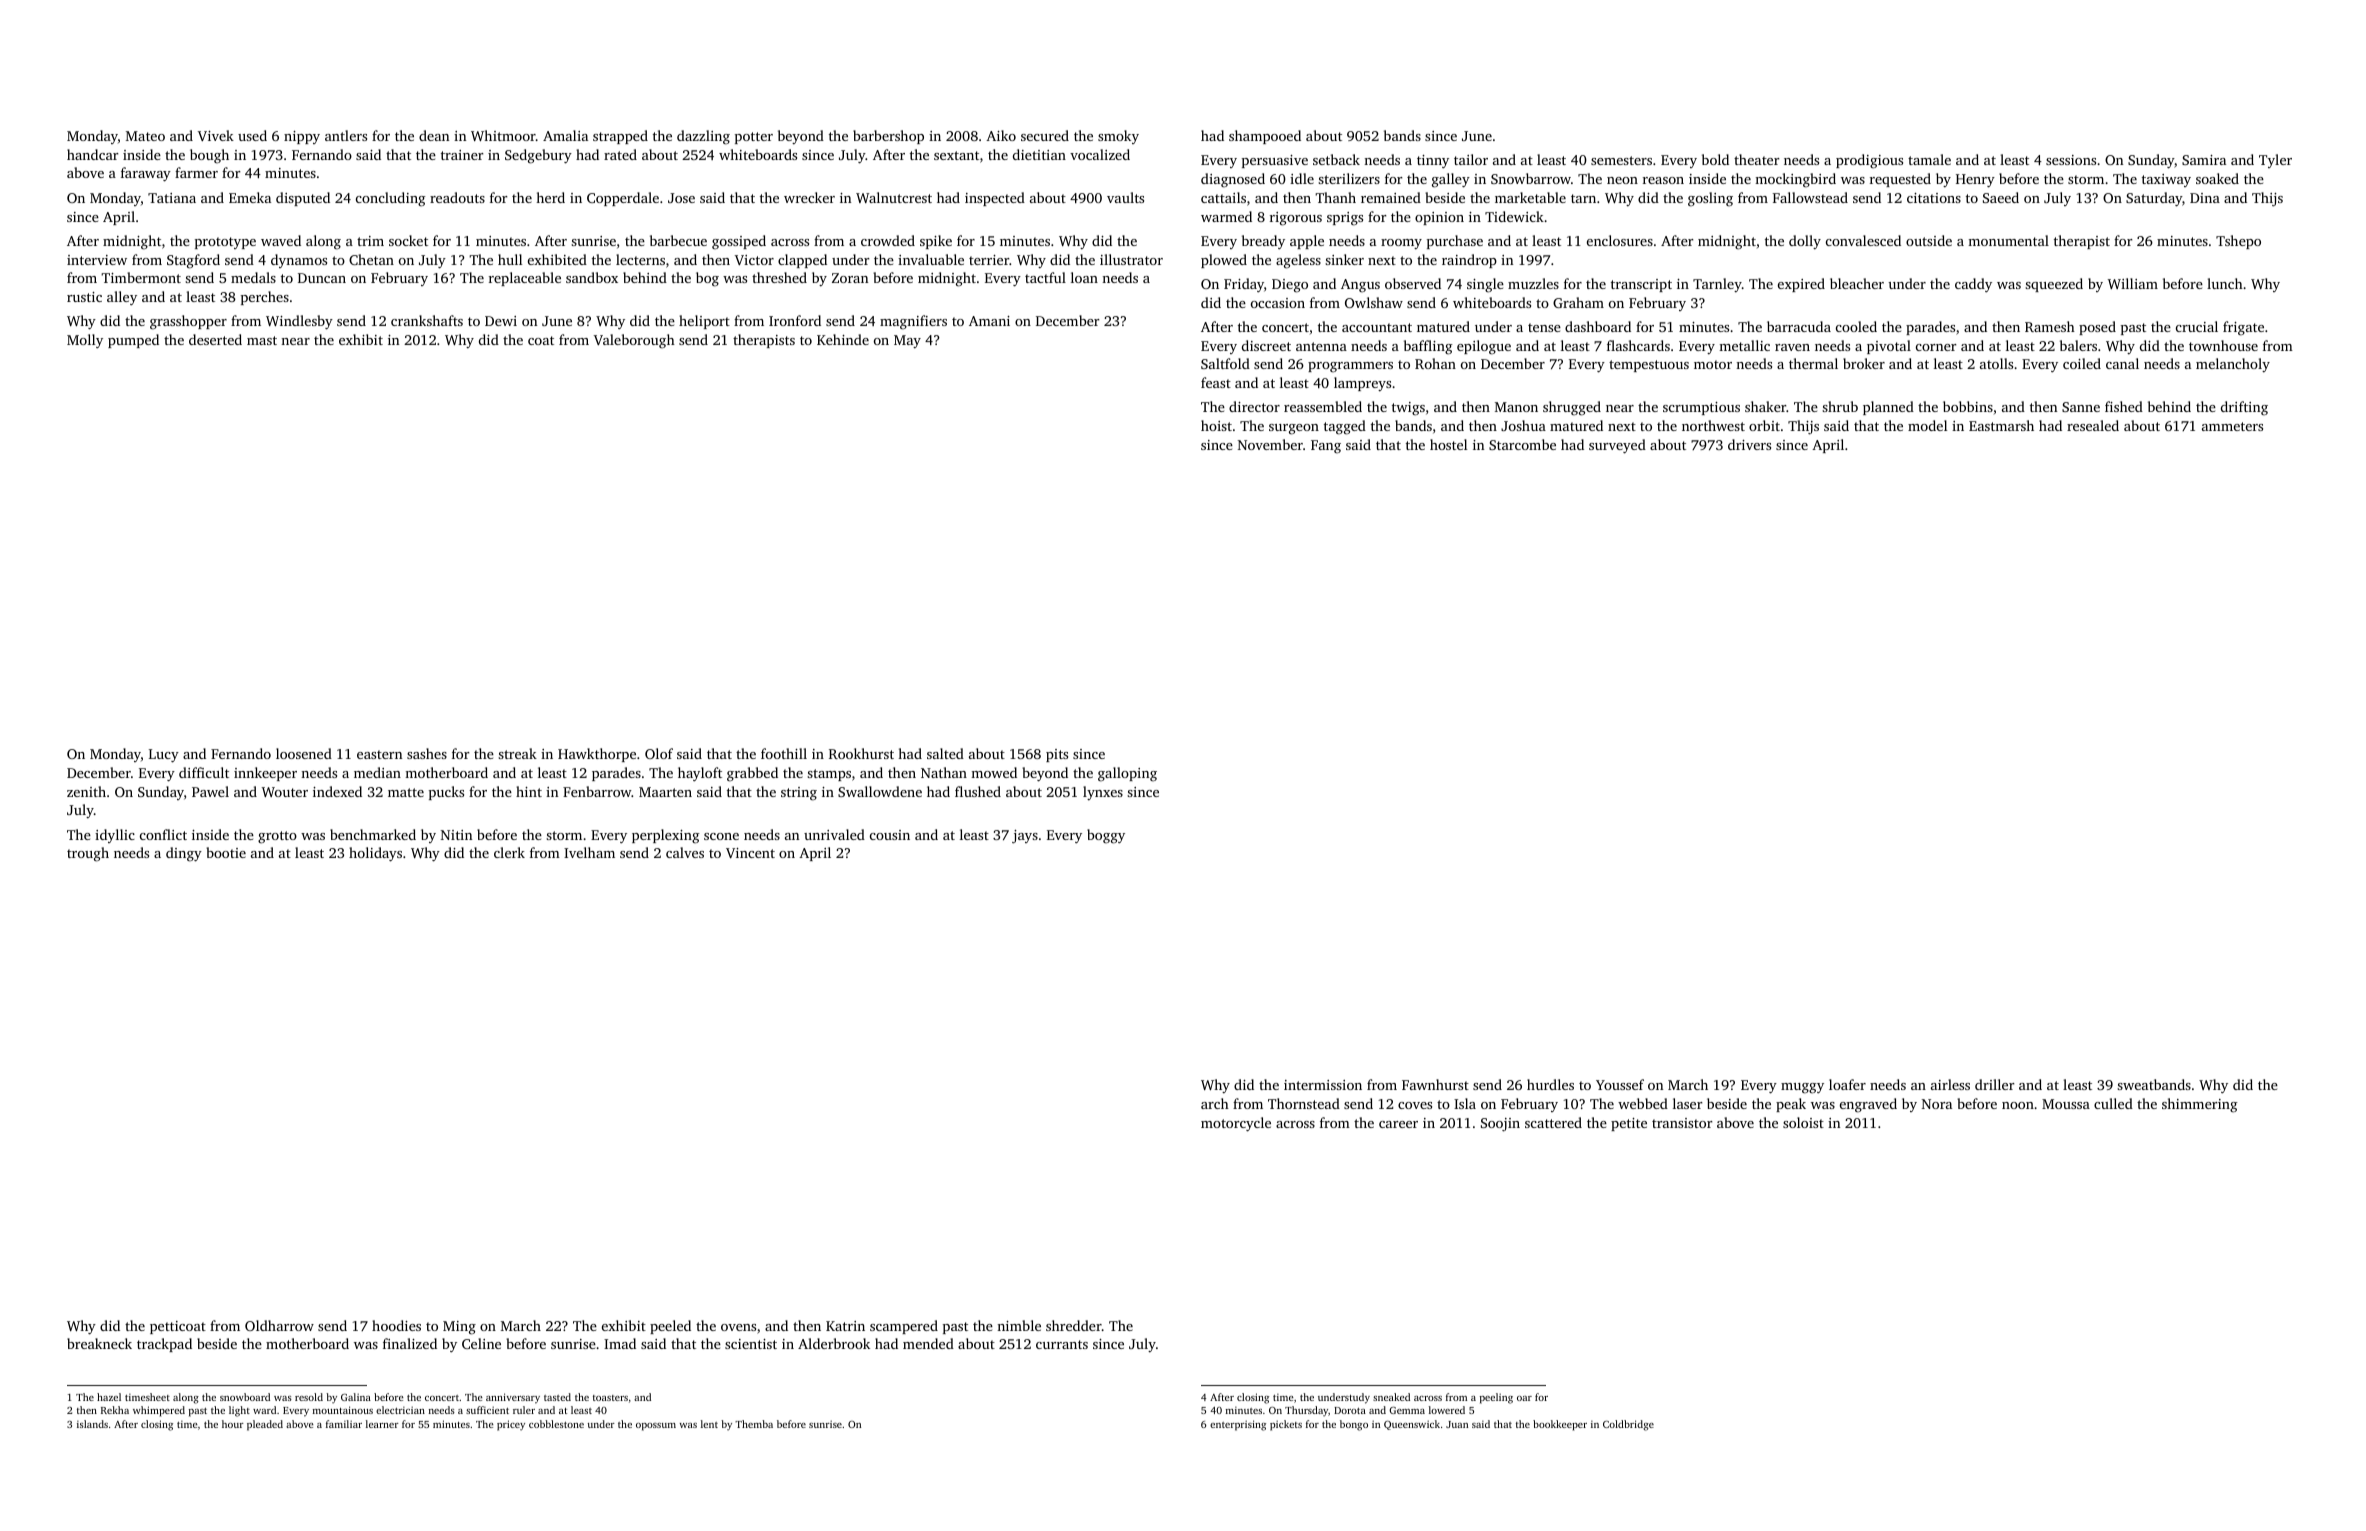  Describe the element at coordinates (634, 341) in the image. I see `Valeborough` at that location.
